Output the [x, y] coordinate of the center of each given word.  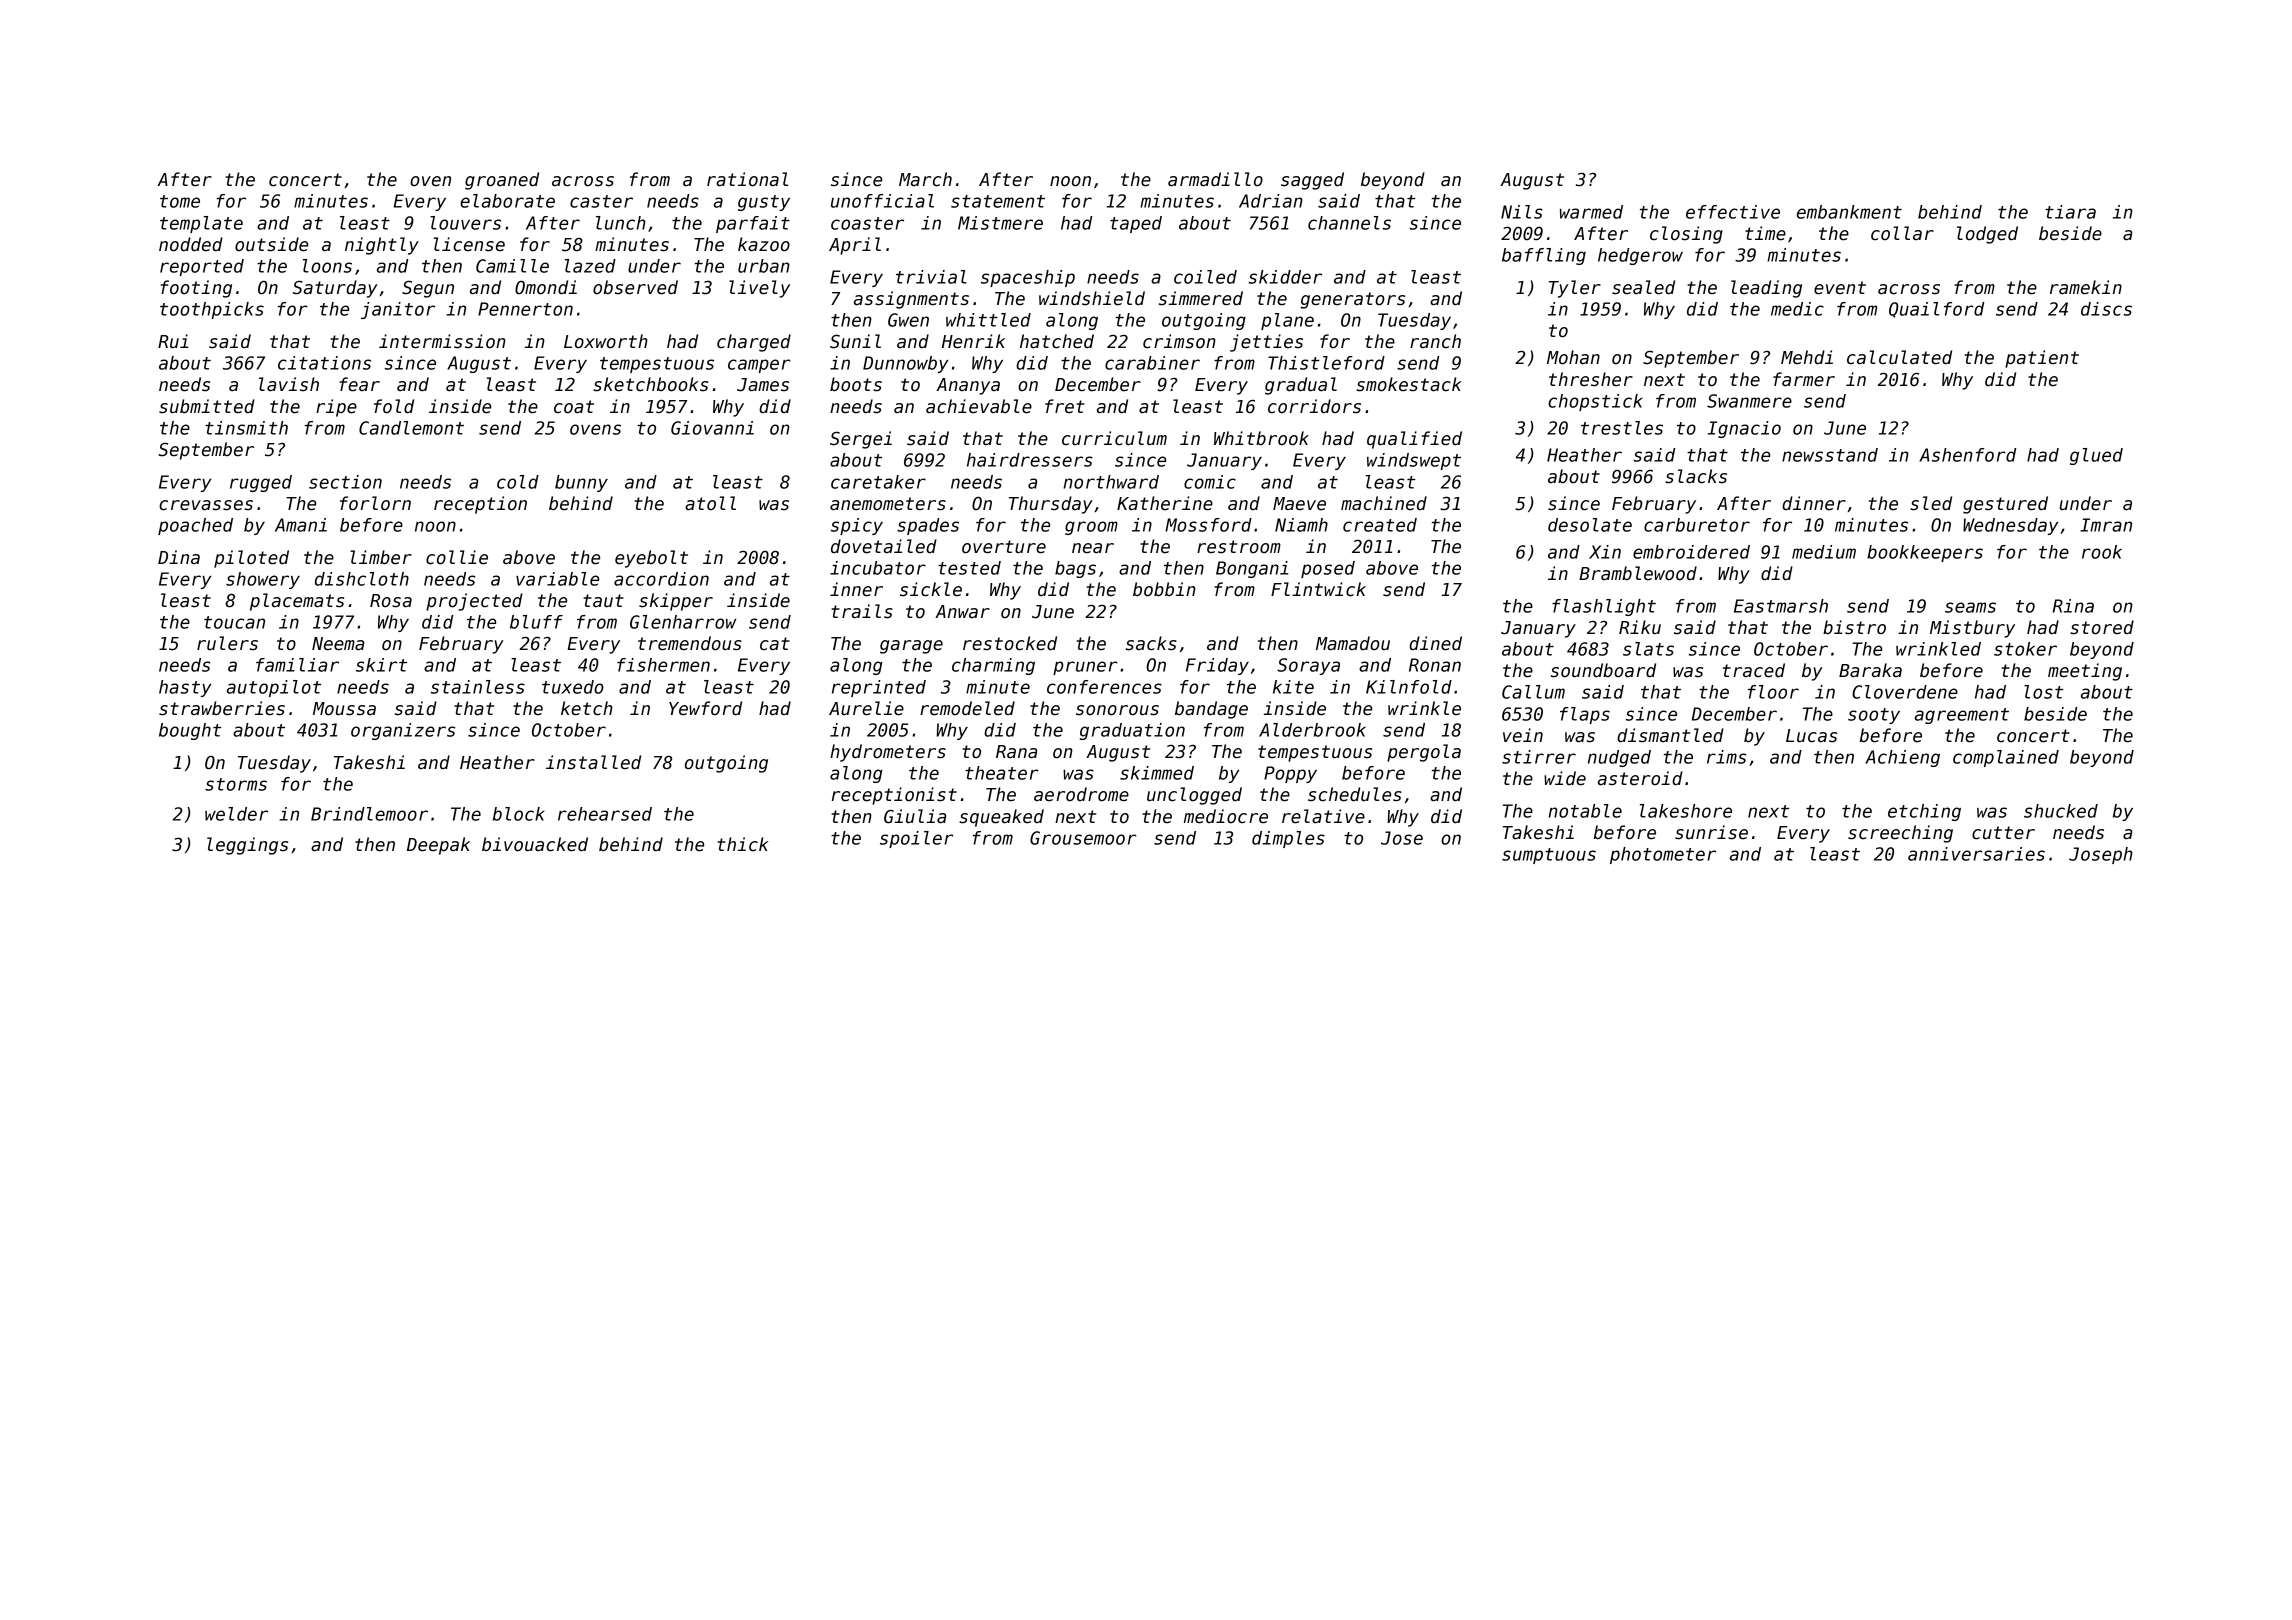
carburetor [1697, 525]
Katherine [1165, 503]
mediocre [1226, 816]
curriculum [1114, 438]
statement [998, 201]
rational [747, 179]
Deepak [438, 846]
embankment [1849, 212]
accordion [661, 579]
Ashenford [1967, 455]
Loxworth [606, 341]
